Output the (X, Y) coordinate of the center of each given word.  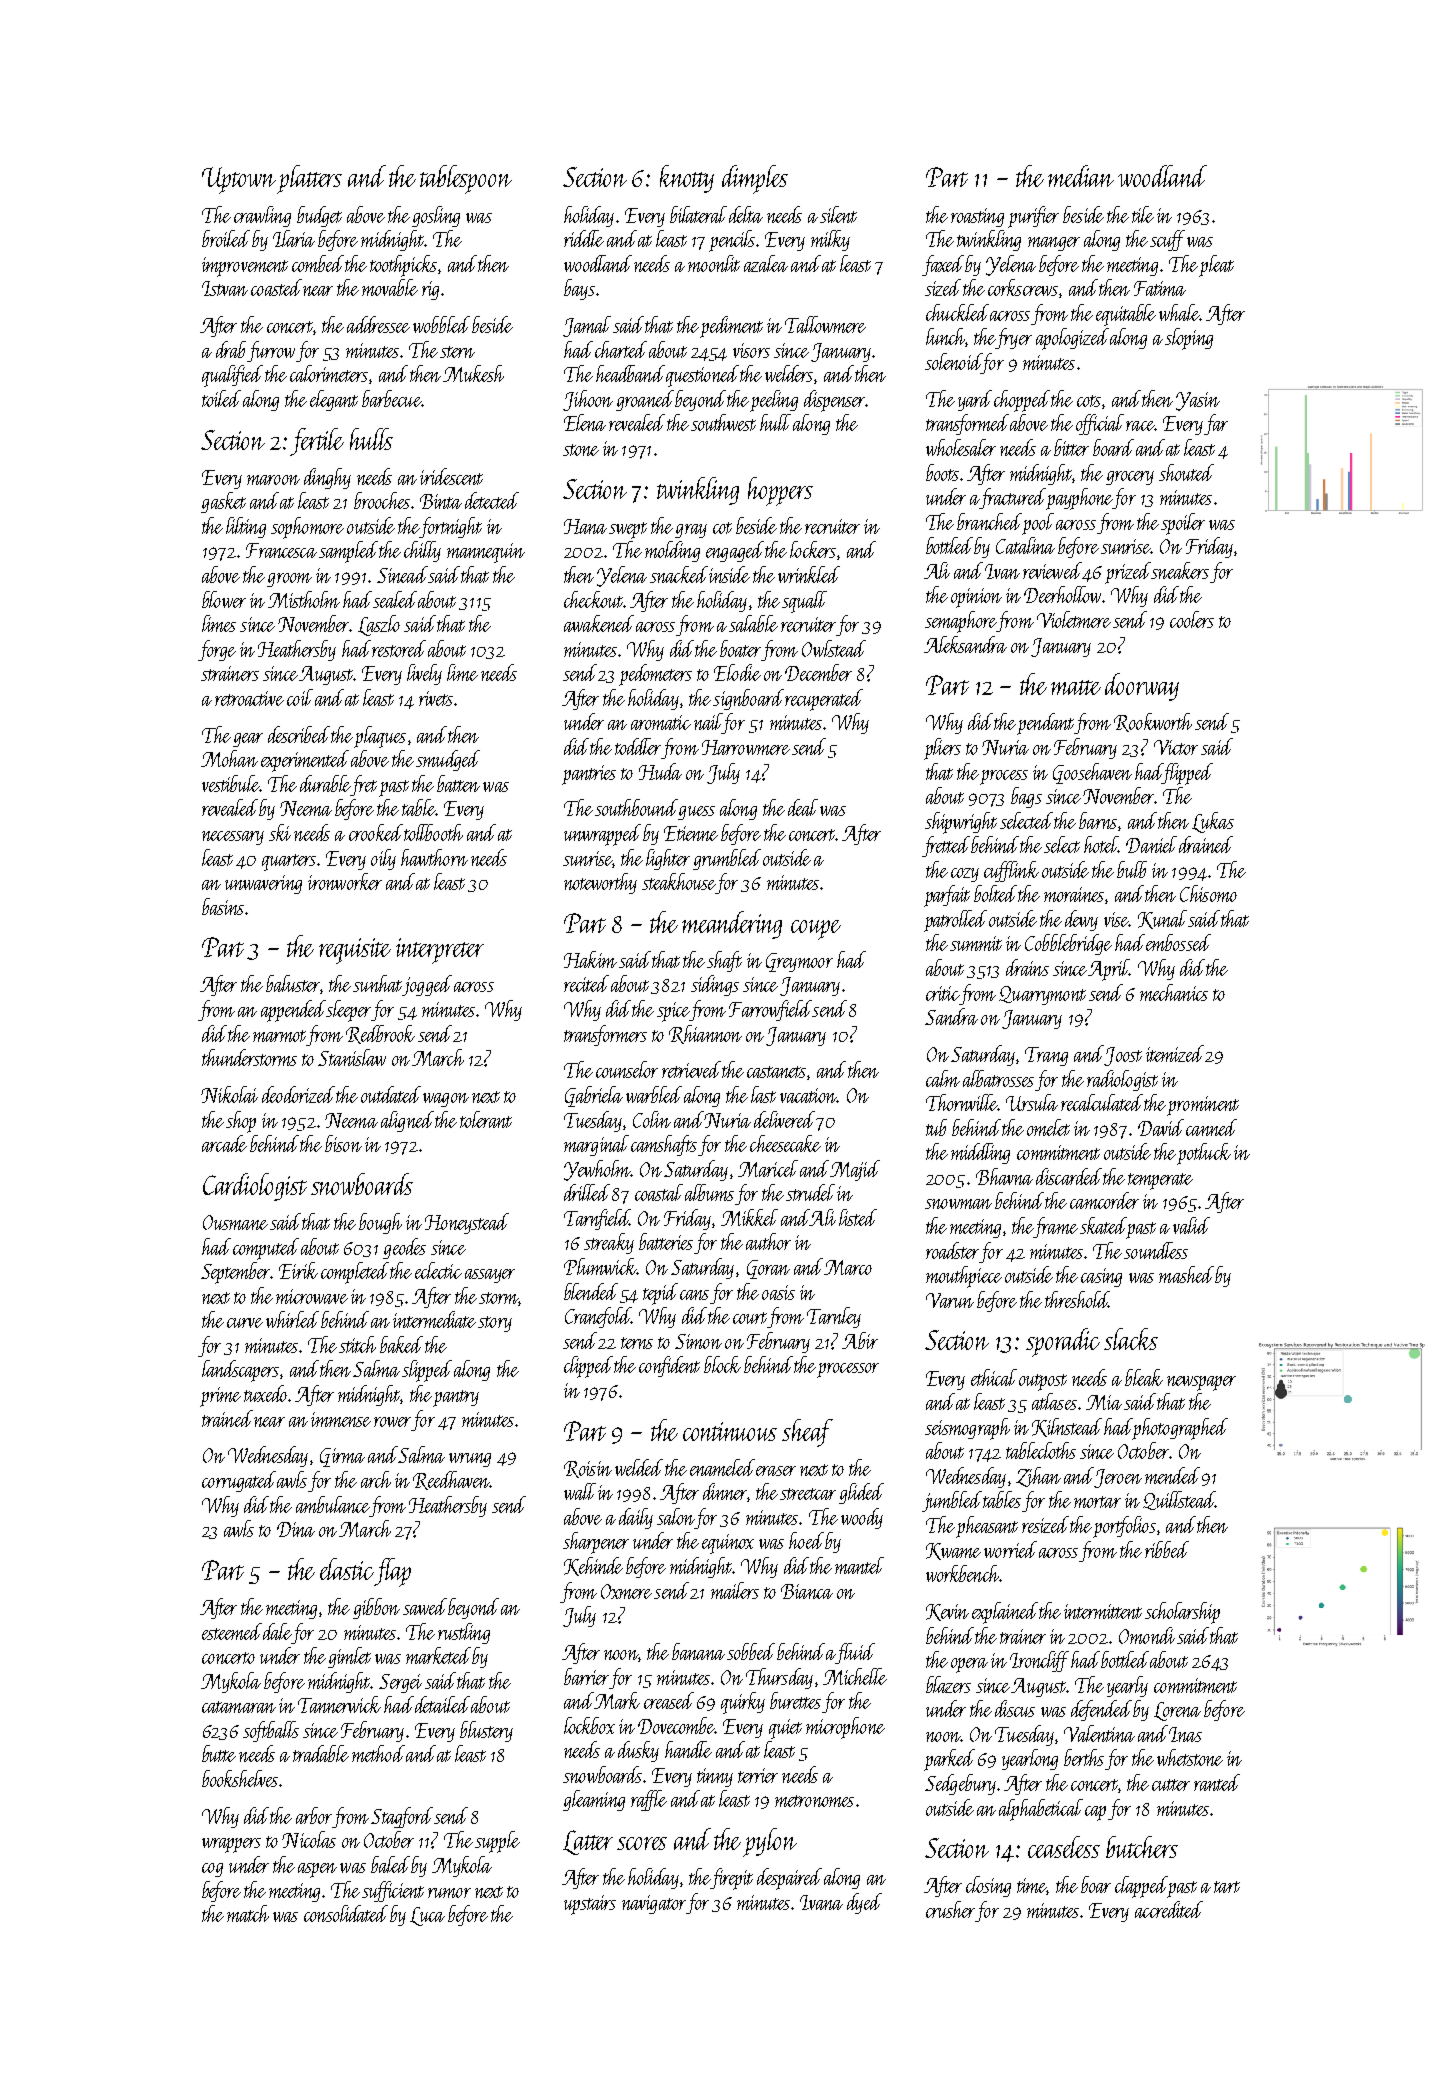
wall (580, 1491)
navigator (654, 1904)
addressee (378, 324)
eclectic (438, 1270)
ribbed (1167, 1549)
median (1081, 176)
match (248, 1913)
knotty (687, 179)
